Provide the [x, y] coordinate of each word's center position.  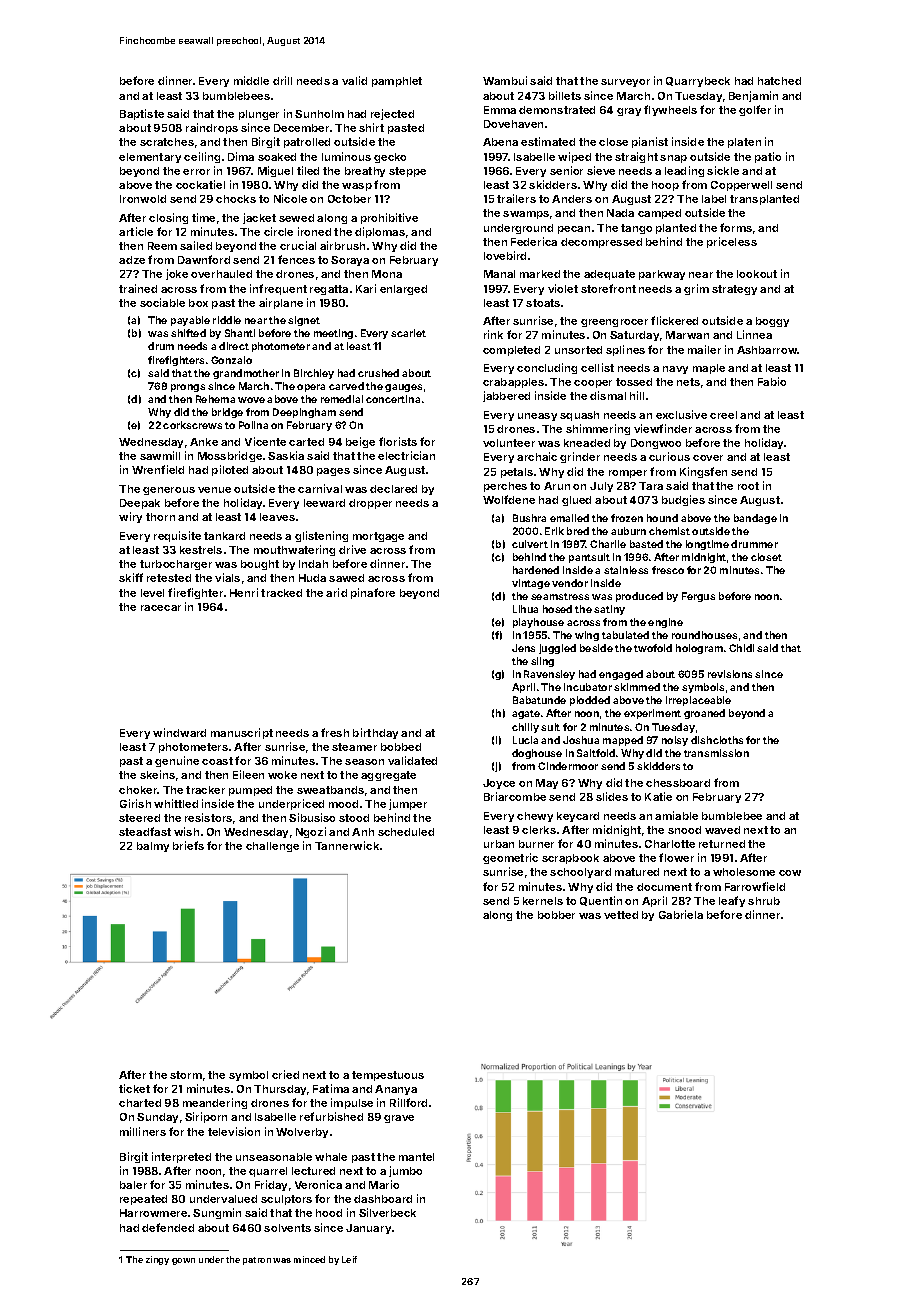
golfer [755, 110]
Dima [241, 156]
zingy [157, 1260]
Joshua [581, 740]
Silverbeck [387, 1212]
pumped [250, 791]
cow [790, 873]
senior [566, 170]
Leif [349, 1259]
